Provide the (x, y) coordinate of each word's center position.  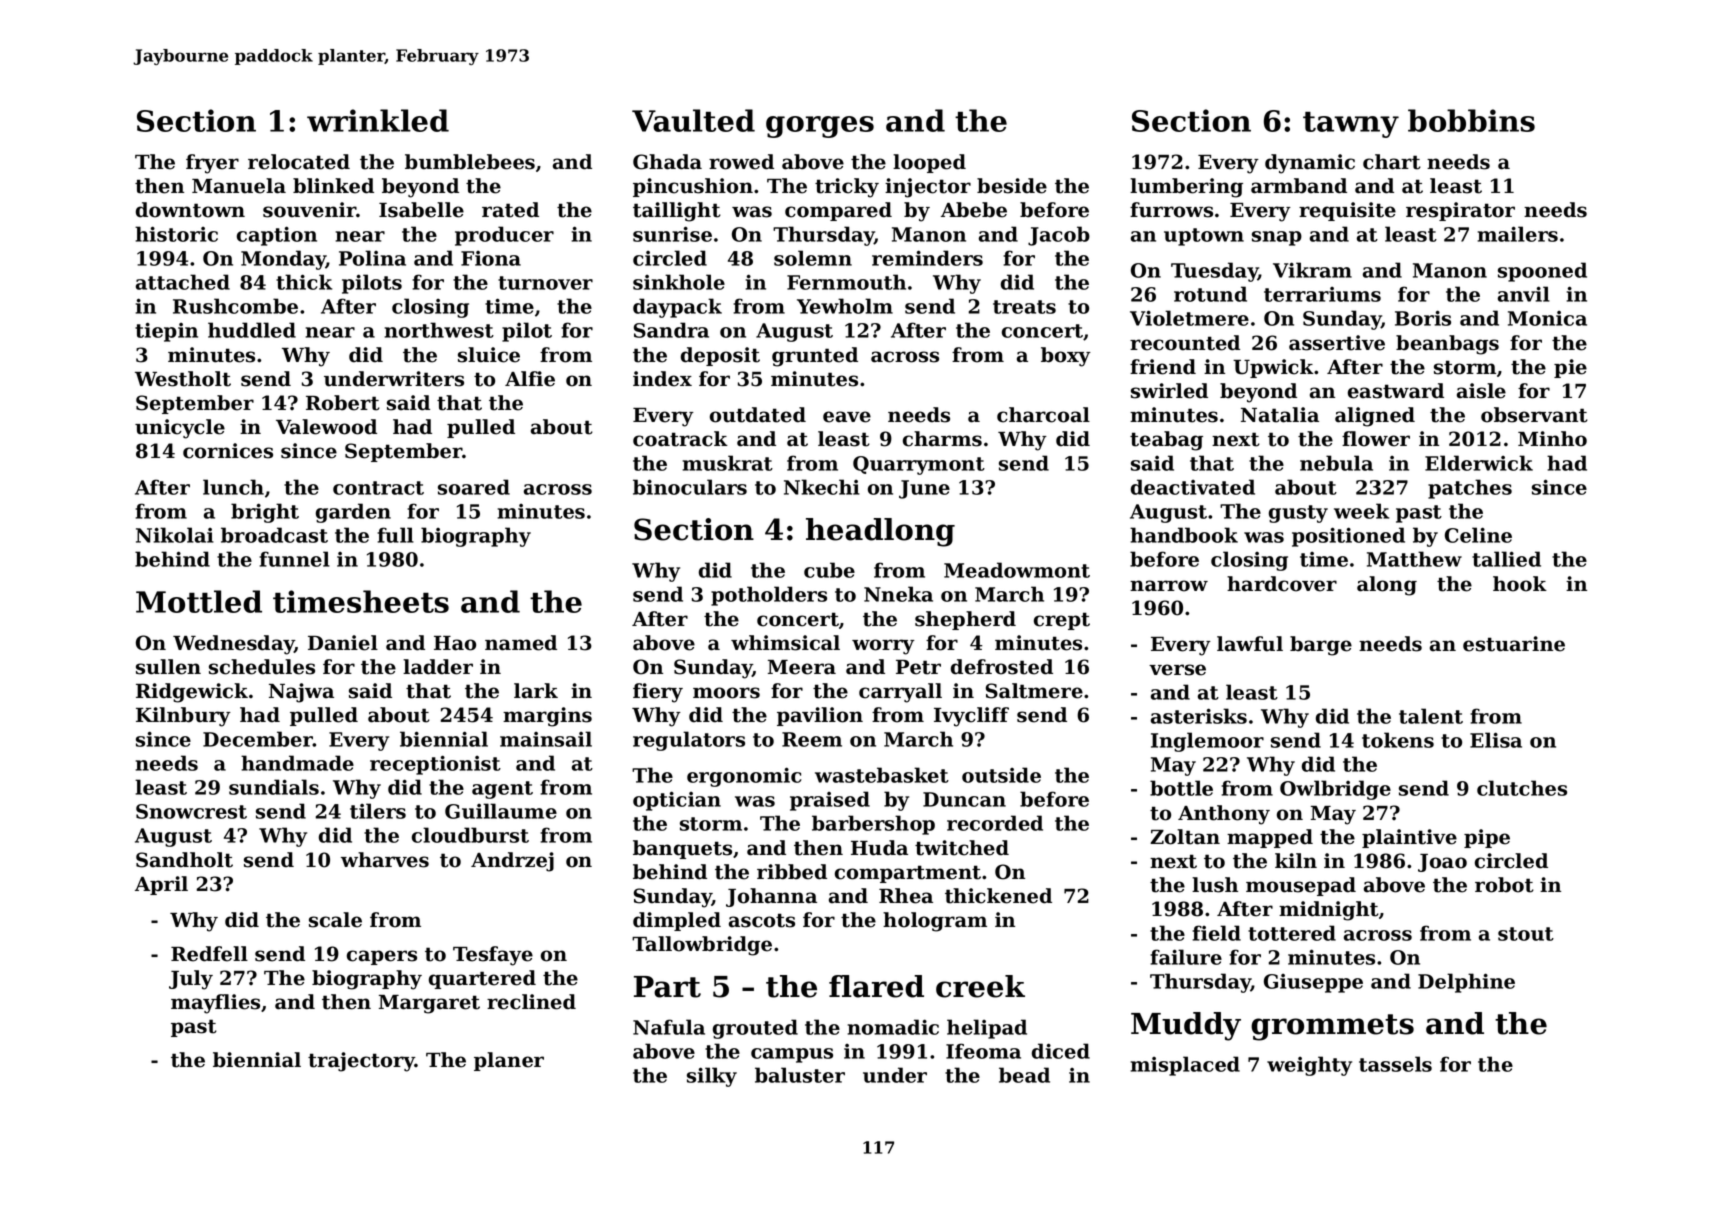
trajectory (361, 1062)
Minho (1552, 439)
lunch (233, 487)
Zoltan (1185, 837)
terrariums (1322, 294)
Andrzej (512, 862)
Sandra (671, 330)
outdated (758, 415)
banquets (682, 849)
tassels (1395, 1064)
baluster (800, 1075)
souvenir (309, 210)
